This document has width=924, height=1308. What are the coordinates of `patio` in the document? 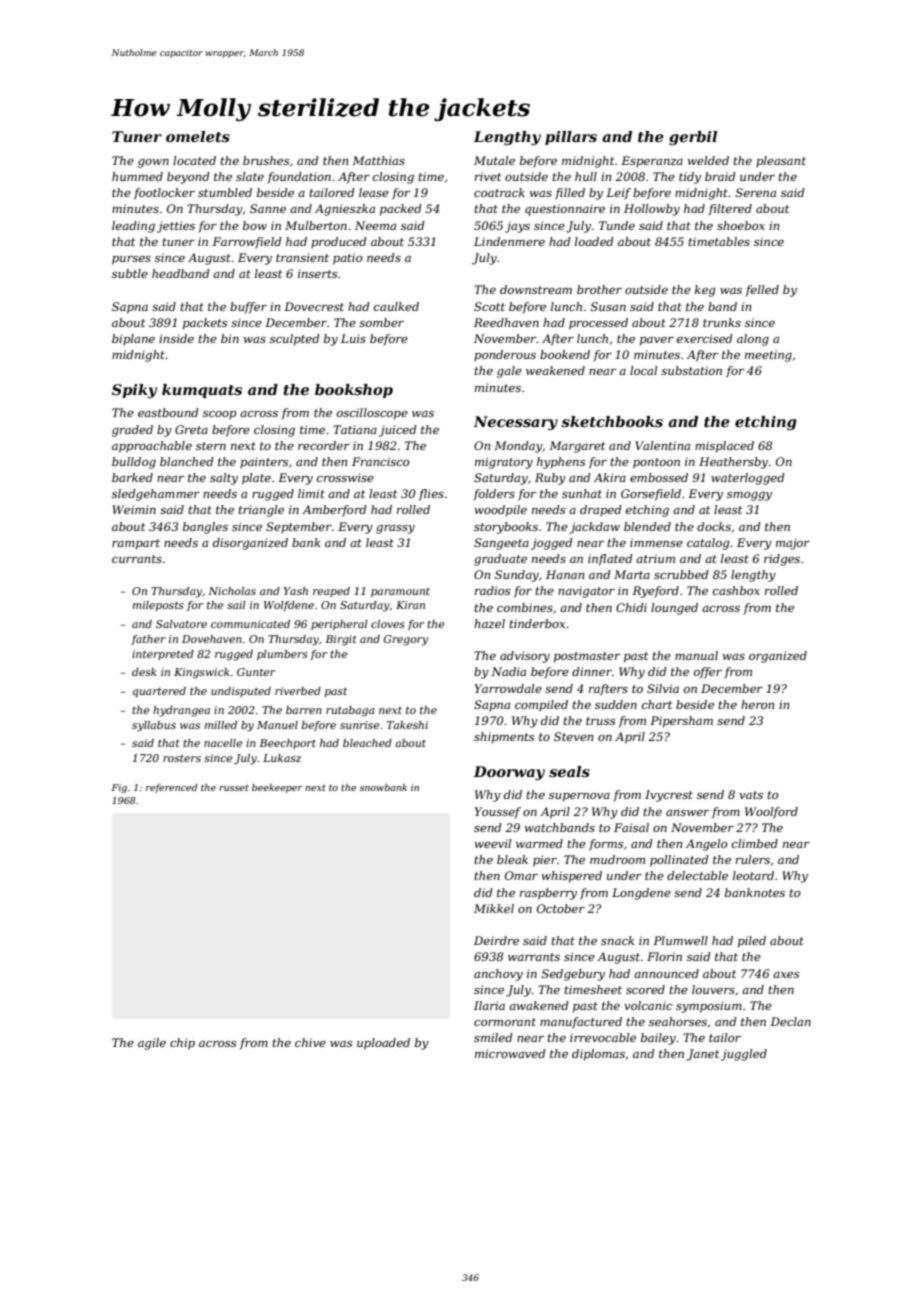 It's located at (347, 259).
